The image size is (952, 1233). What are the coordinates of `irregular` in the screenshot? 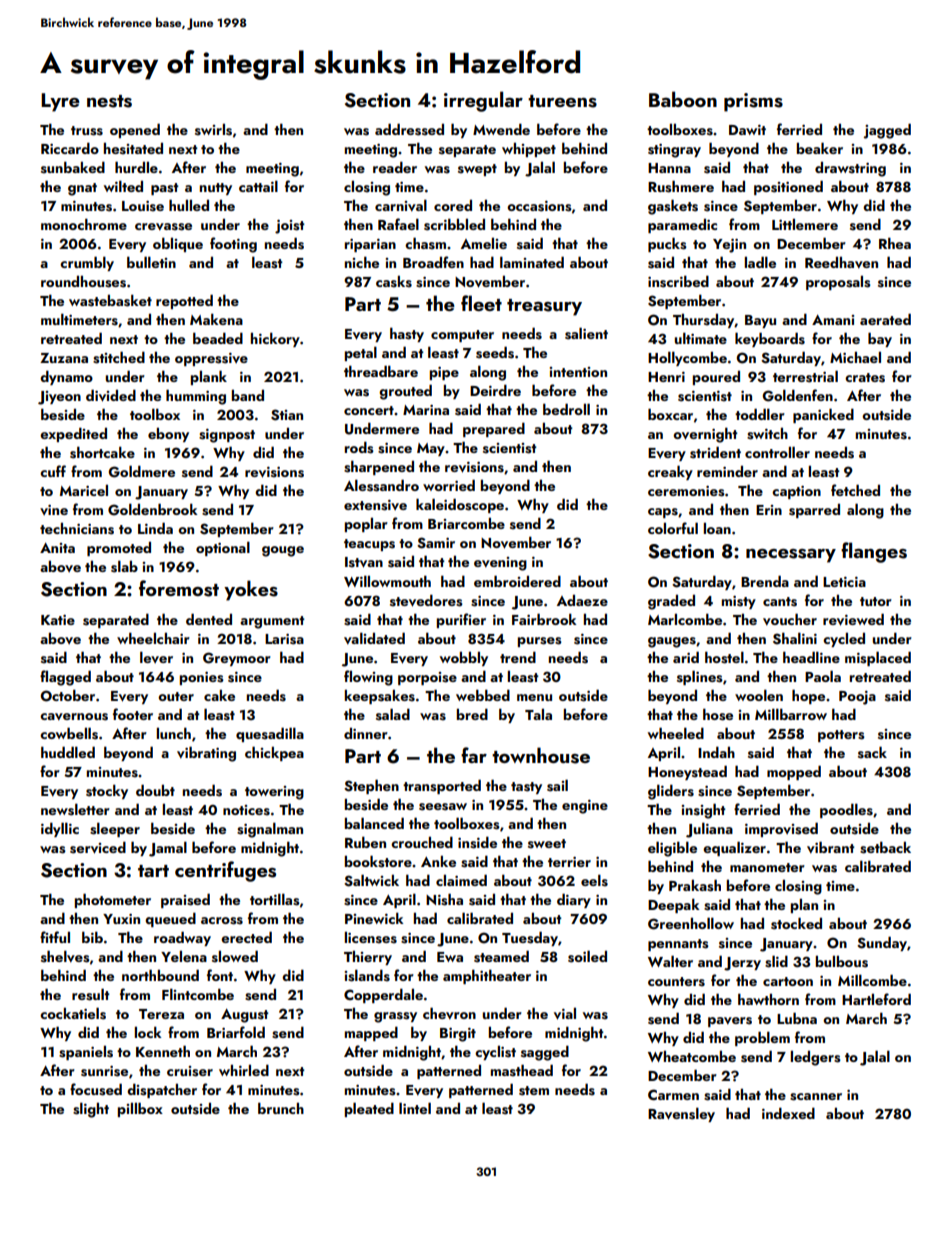 It's located at (483, 101).
